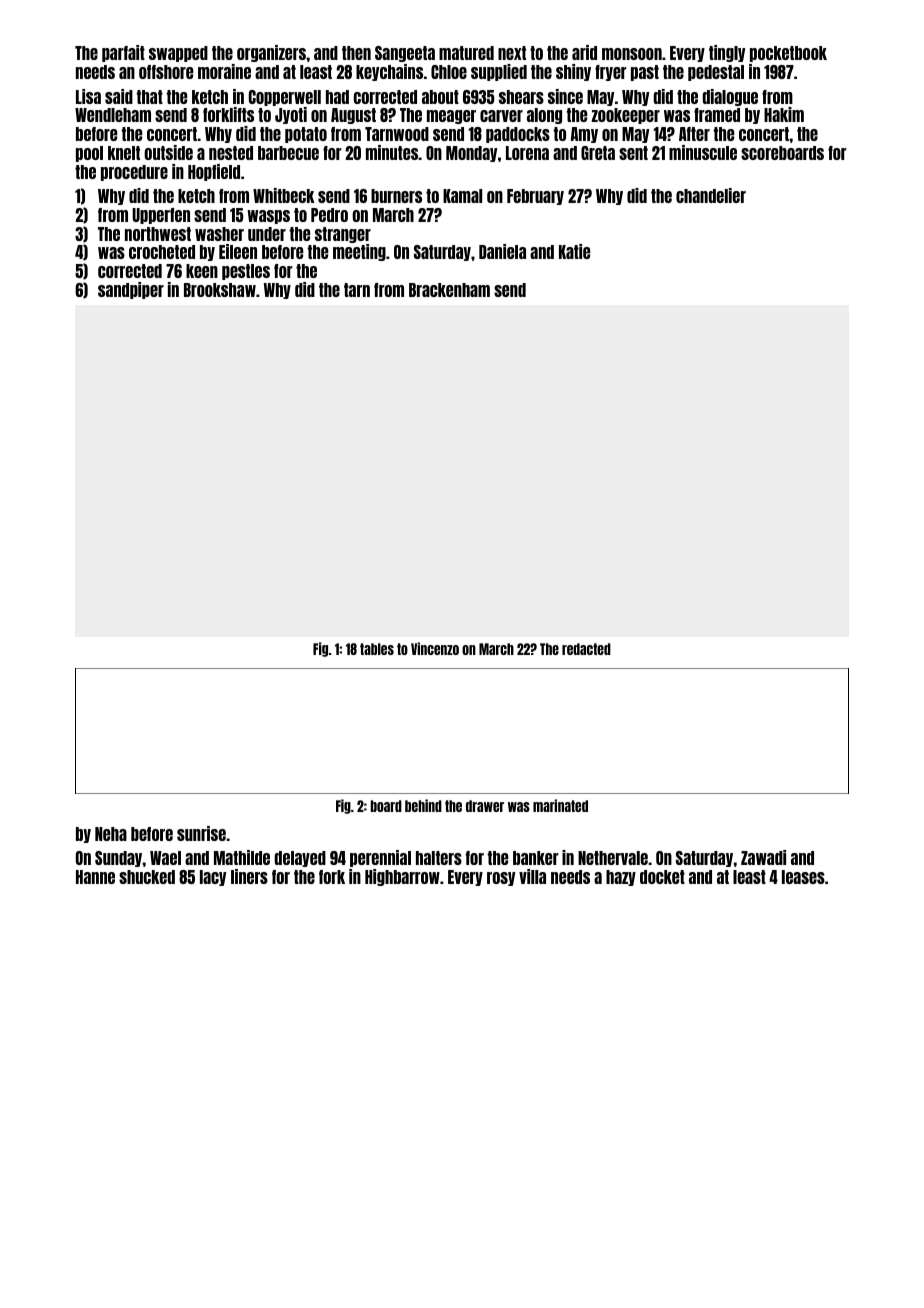  What do you see at coordinates (584, 52) in the document?
I see `arid` at bounding box center [584, 52].
